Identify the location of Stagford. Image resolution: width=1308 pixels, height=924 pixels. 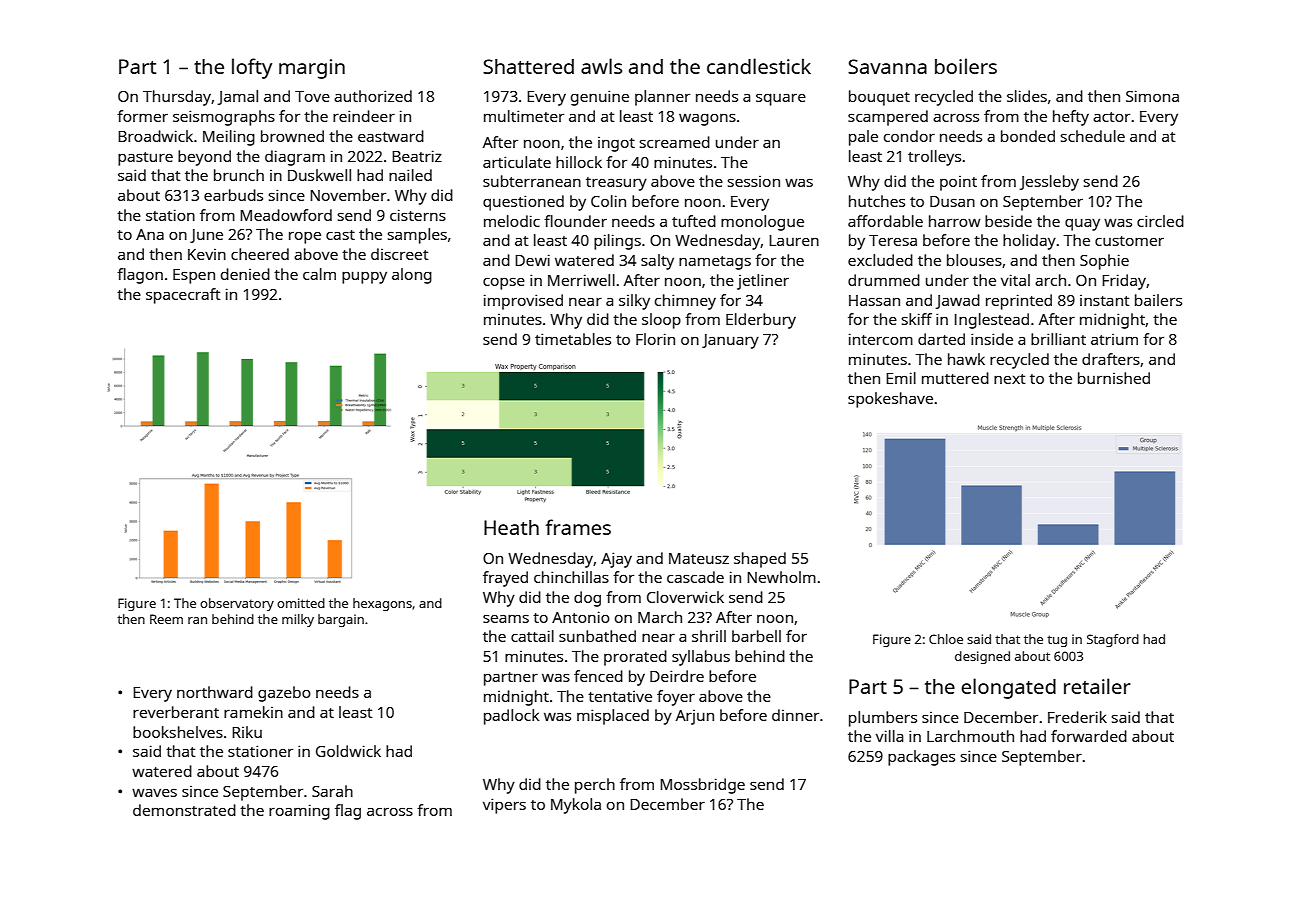
(1113, 640).
